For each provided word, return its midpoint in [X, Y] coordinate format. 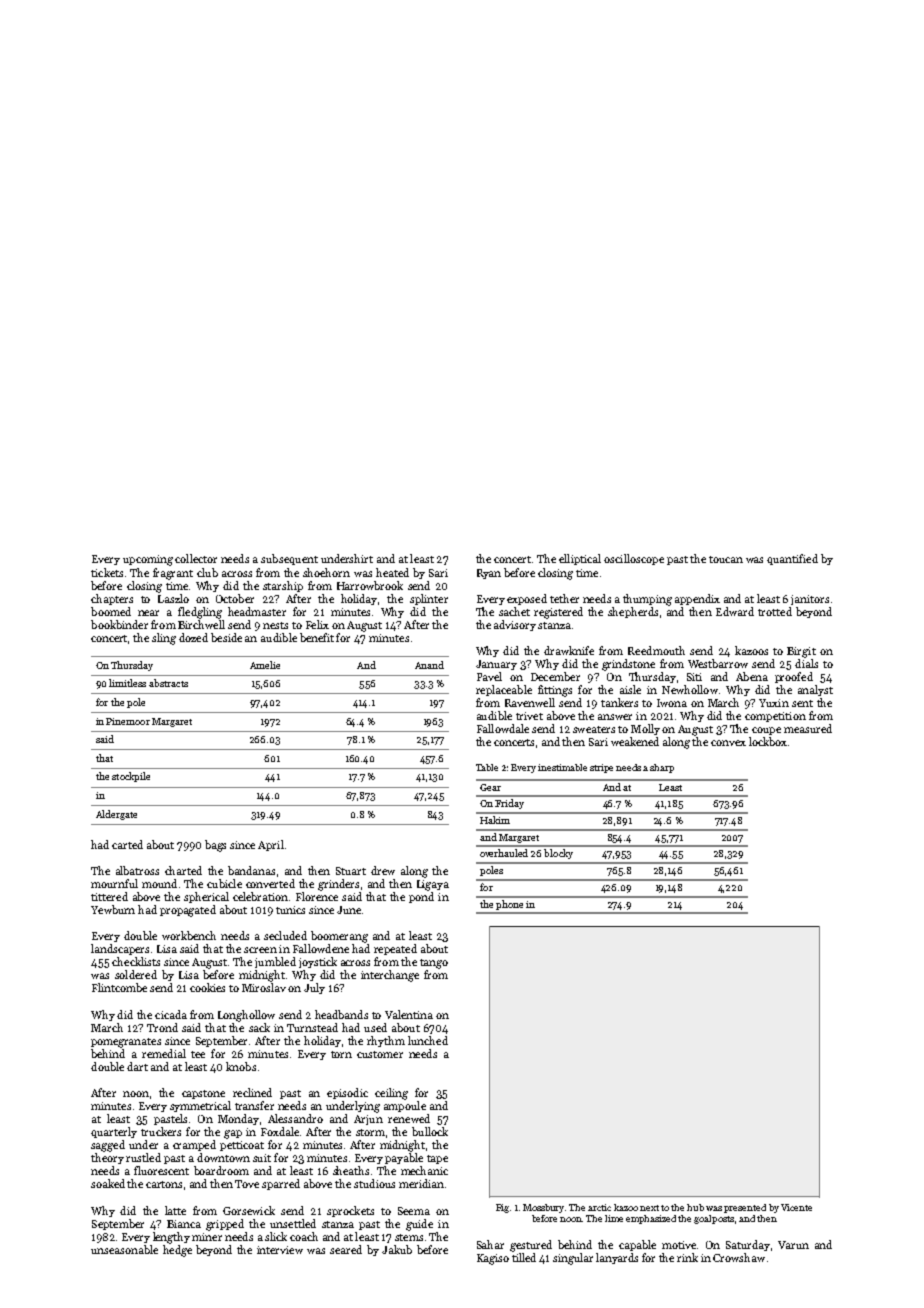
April [271, 845]
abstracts [168, 683]
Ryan [489, 574]
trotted [775, 611]
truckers [161, 1131]
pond [421, 897]
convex [728, 743]
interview [280, 1250]
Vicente [796, 1207]
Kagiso [493, 1259]
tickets [107, 572]
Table [487, 767]
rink [687, 1257]
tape [437, 1159]
